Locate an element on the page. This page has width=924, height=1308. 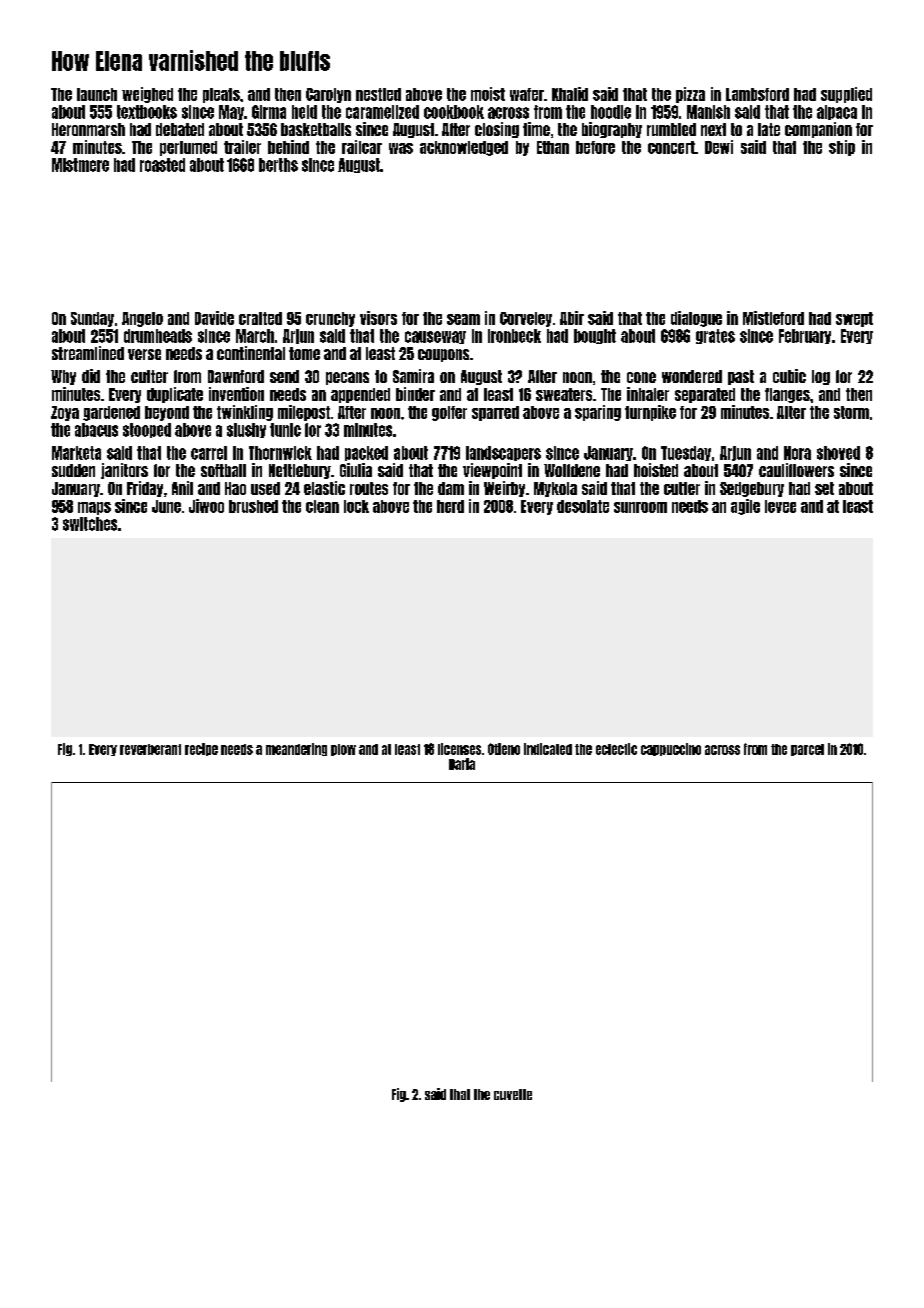
continental is located at coordinates (251, 353).
